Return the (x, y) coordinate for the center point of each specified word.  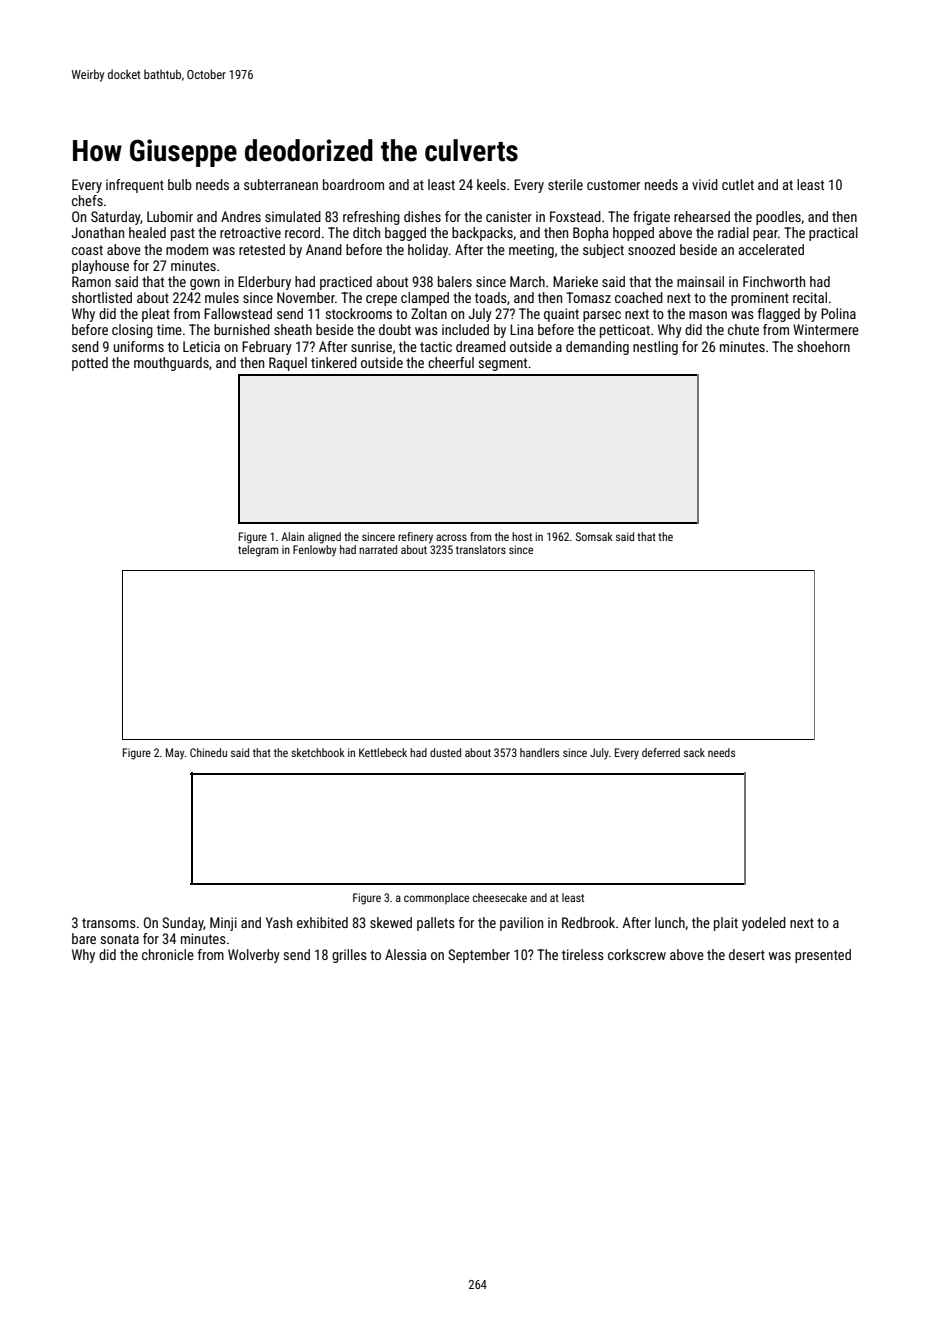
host (522, 536)
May (175, 754)
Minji (223, 924)
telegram (258, 551)
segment (503, 364)
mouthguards (171, 364)
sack (694, 752)
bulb (180, 184)
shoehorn (823, 346)
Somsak (594, 536)
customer (613, 185)
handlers (539, 752)
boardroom (353, 184)
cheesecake (500, 897)
